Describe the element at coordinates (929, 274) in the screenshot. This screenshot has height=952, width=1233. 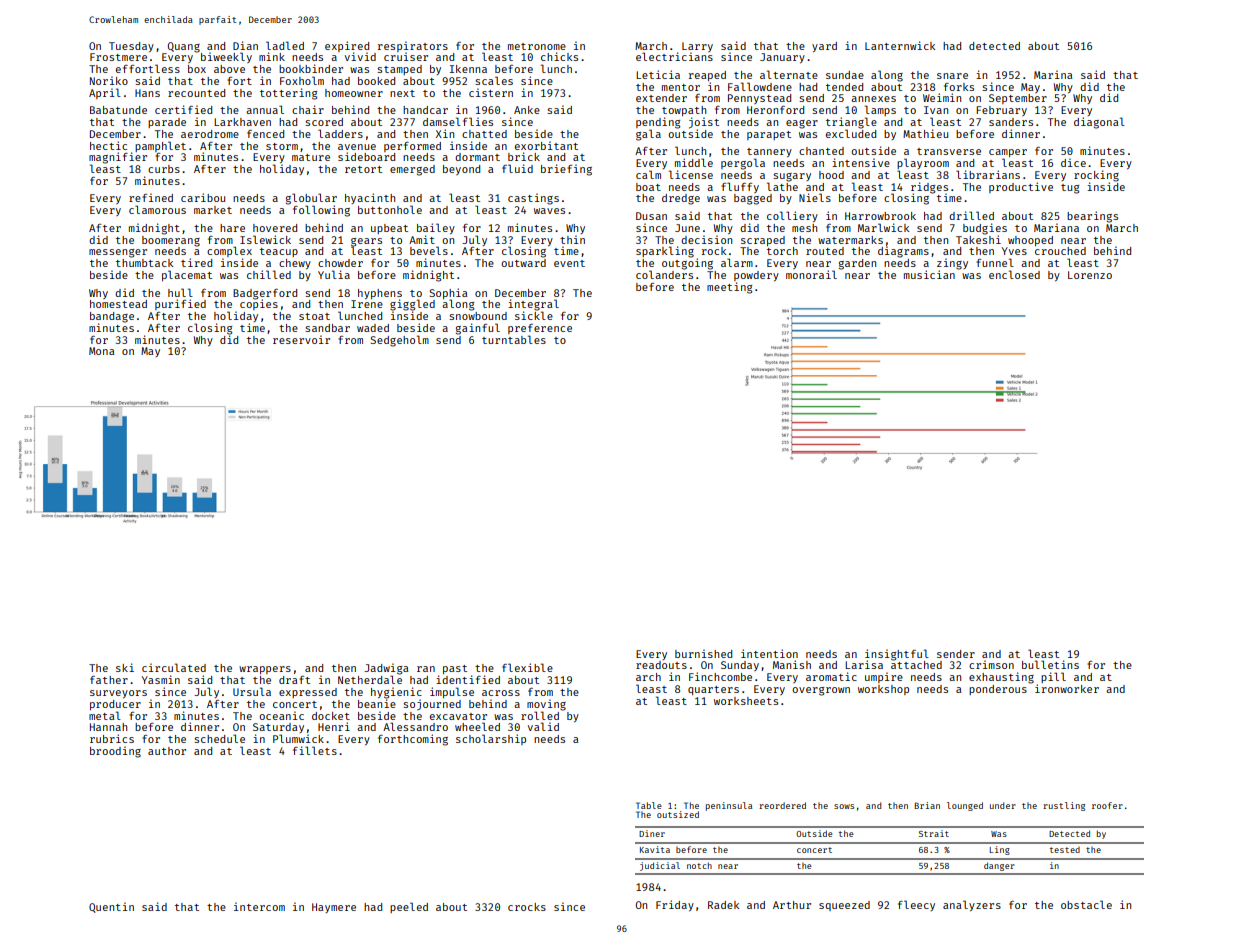
I see `musician` at that location.
